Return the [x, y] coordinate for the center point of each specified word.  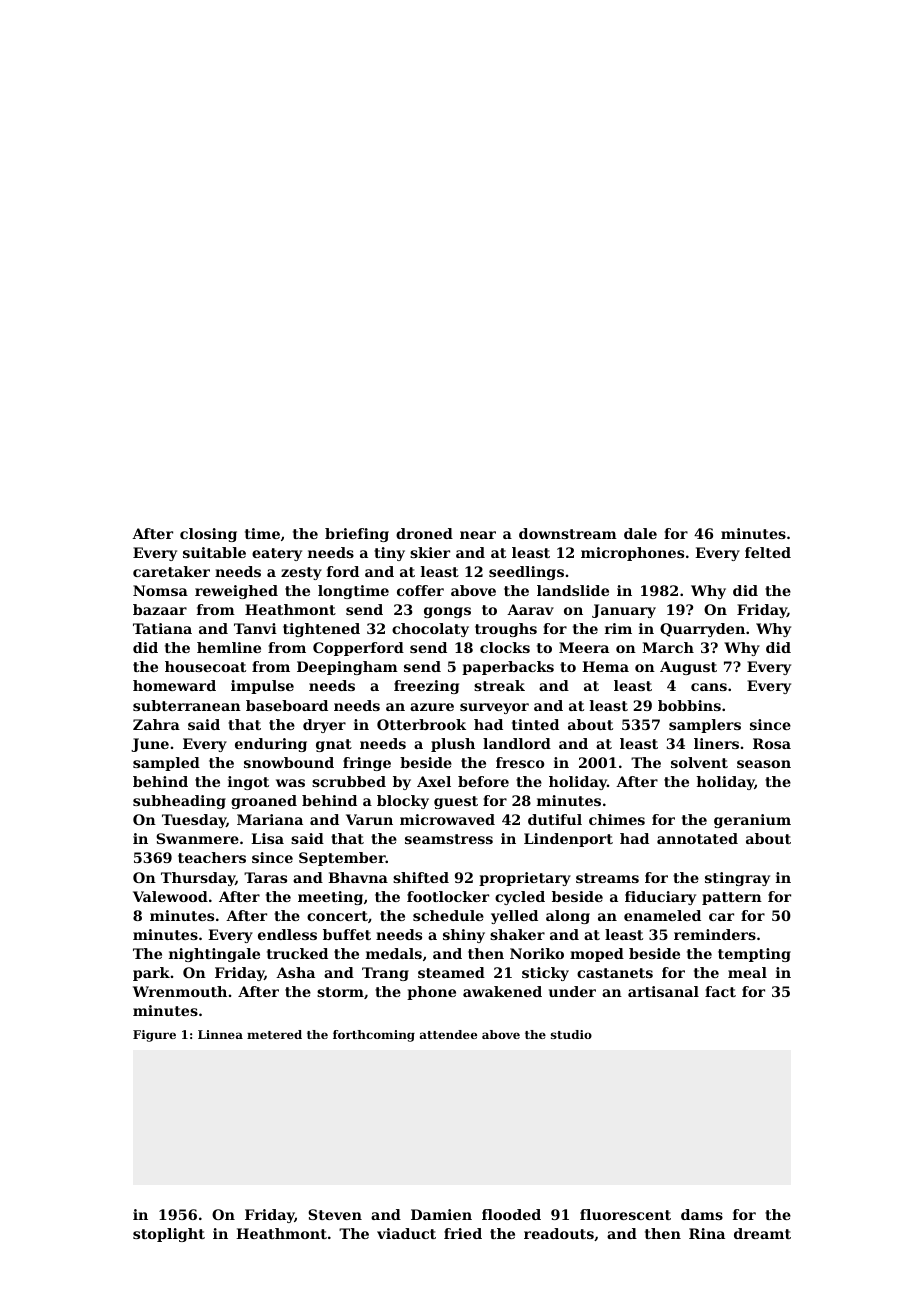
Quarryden [702, 630]
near [478, 535]
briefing [357, 535]
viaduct [406, 1233]
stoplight [169, 1235]
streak [499, 685]
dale [640, 533]
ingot [248, 783]
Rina [707, 1233]
